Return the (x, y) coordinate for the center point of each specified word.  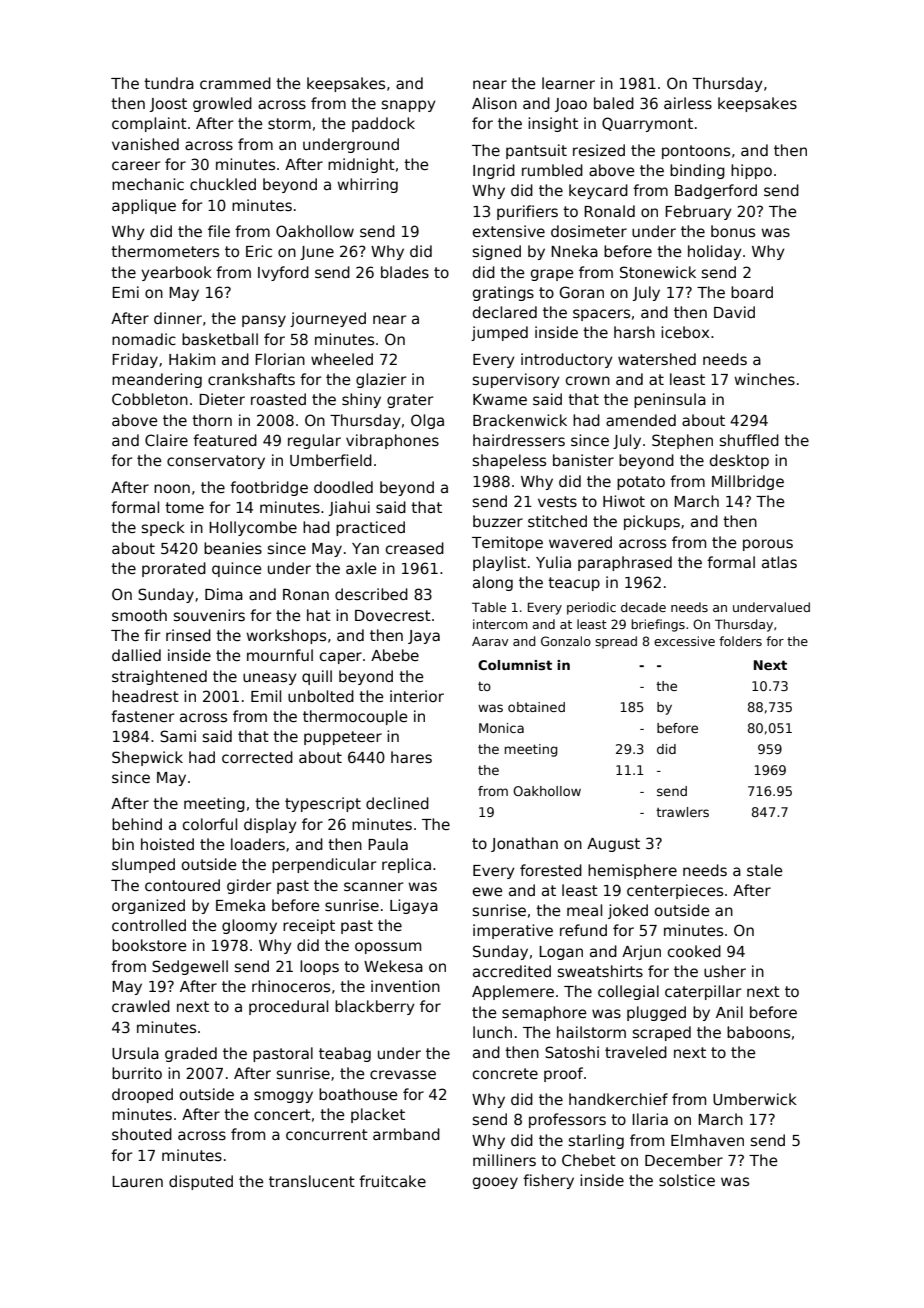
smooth (139, 615)
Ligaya (414, 906)
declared (505, 312)
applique (144, 206)
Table (489, 607)
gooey (495, 1183)
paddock (383, 124)
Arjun (641, 952)
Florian (280, 359)
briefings (658, 625)
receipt (309, 926)
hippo (751, 171)
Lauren (137, 1181)
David (734, 312)
